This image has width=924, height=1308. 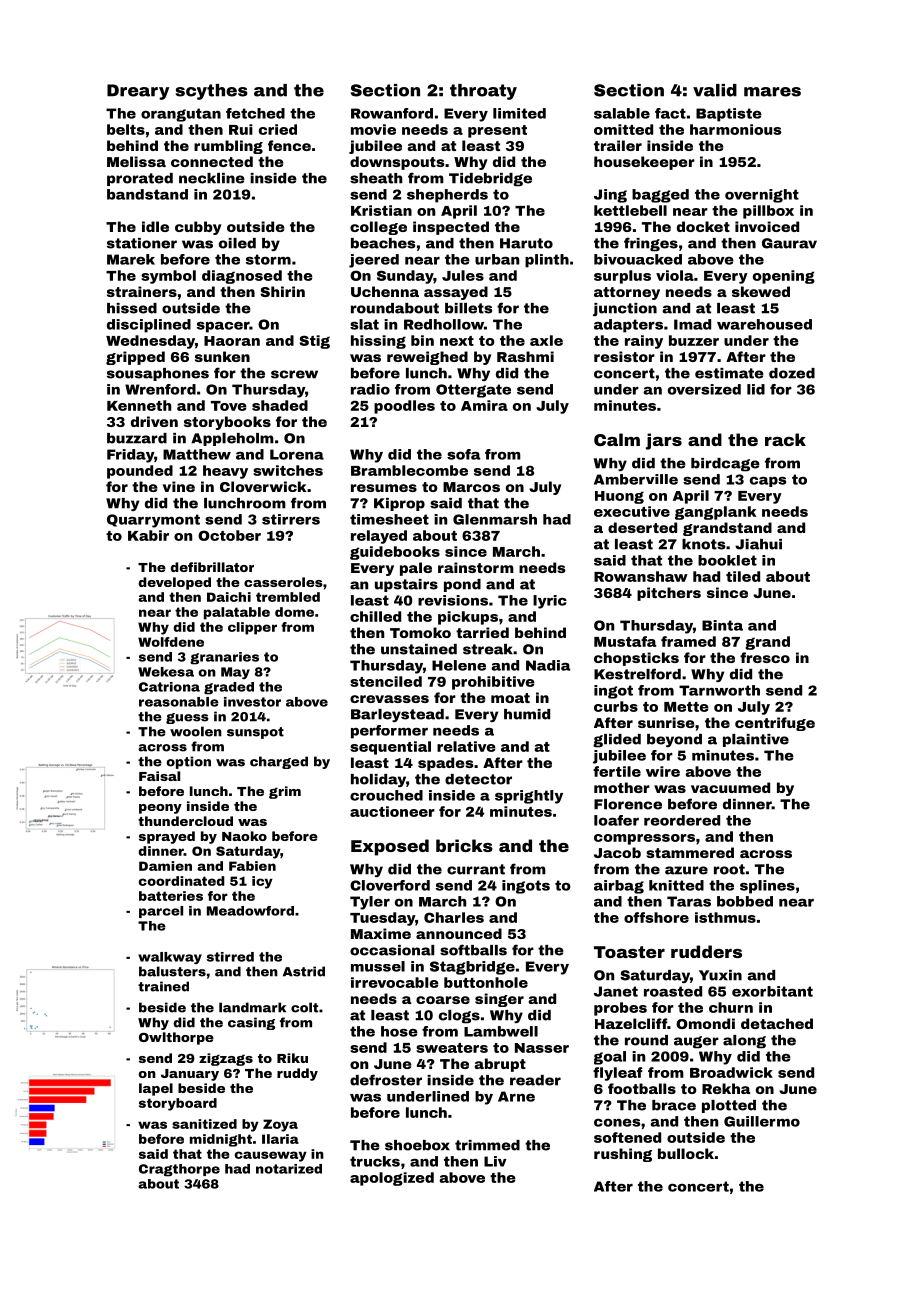 I want to click on beyond, so click(x=674, y=740).
